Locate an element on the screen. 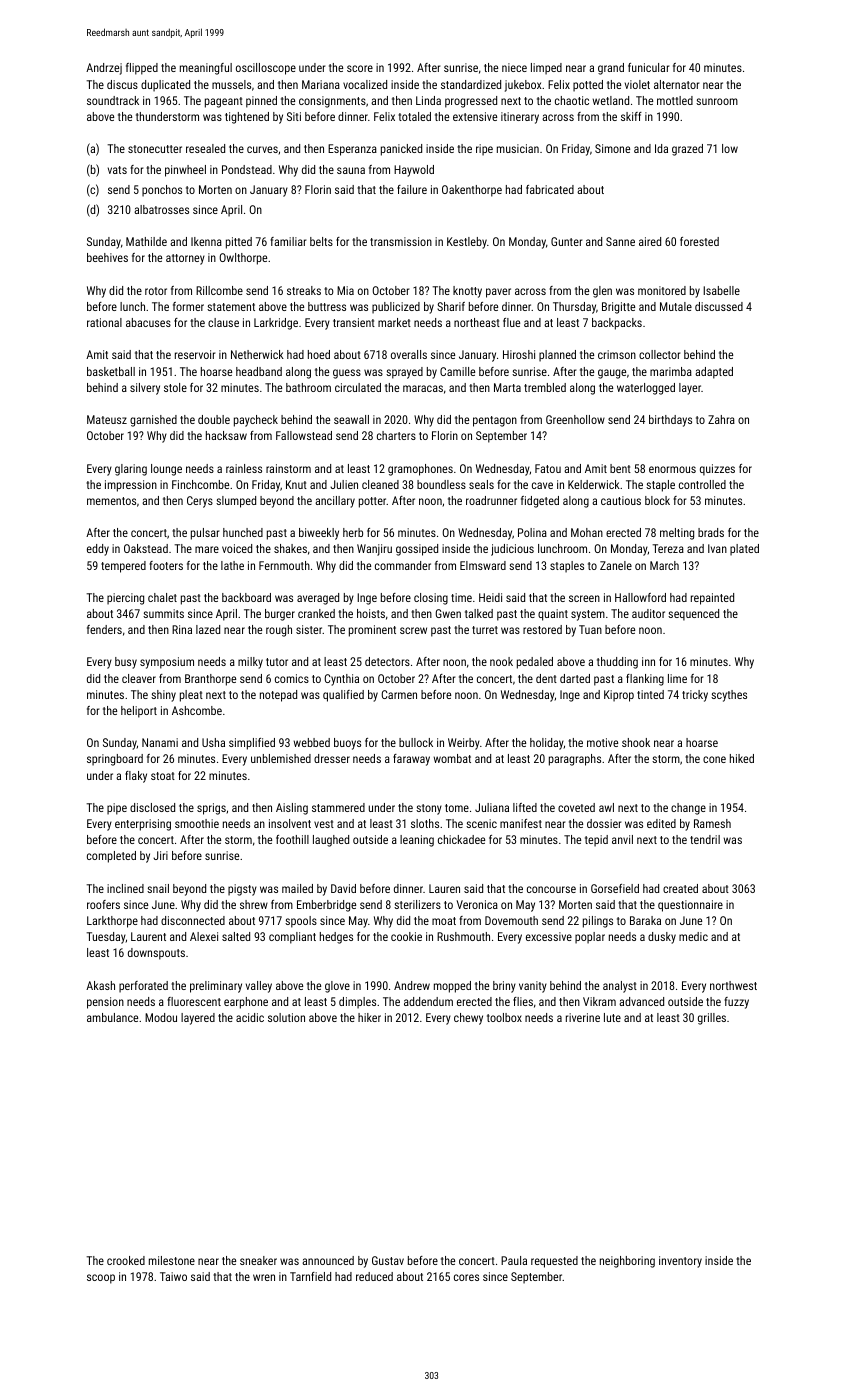  itinerary is located at coordinates (520, 118).
